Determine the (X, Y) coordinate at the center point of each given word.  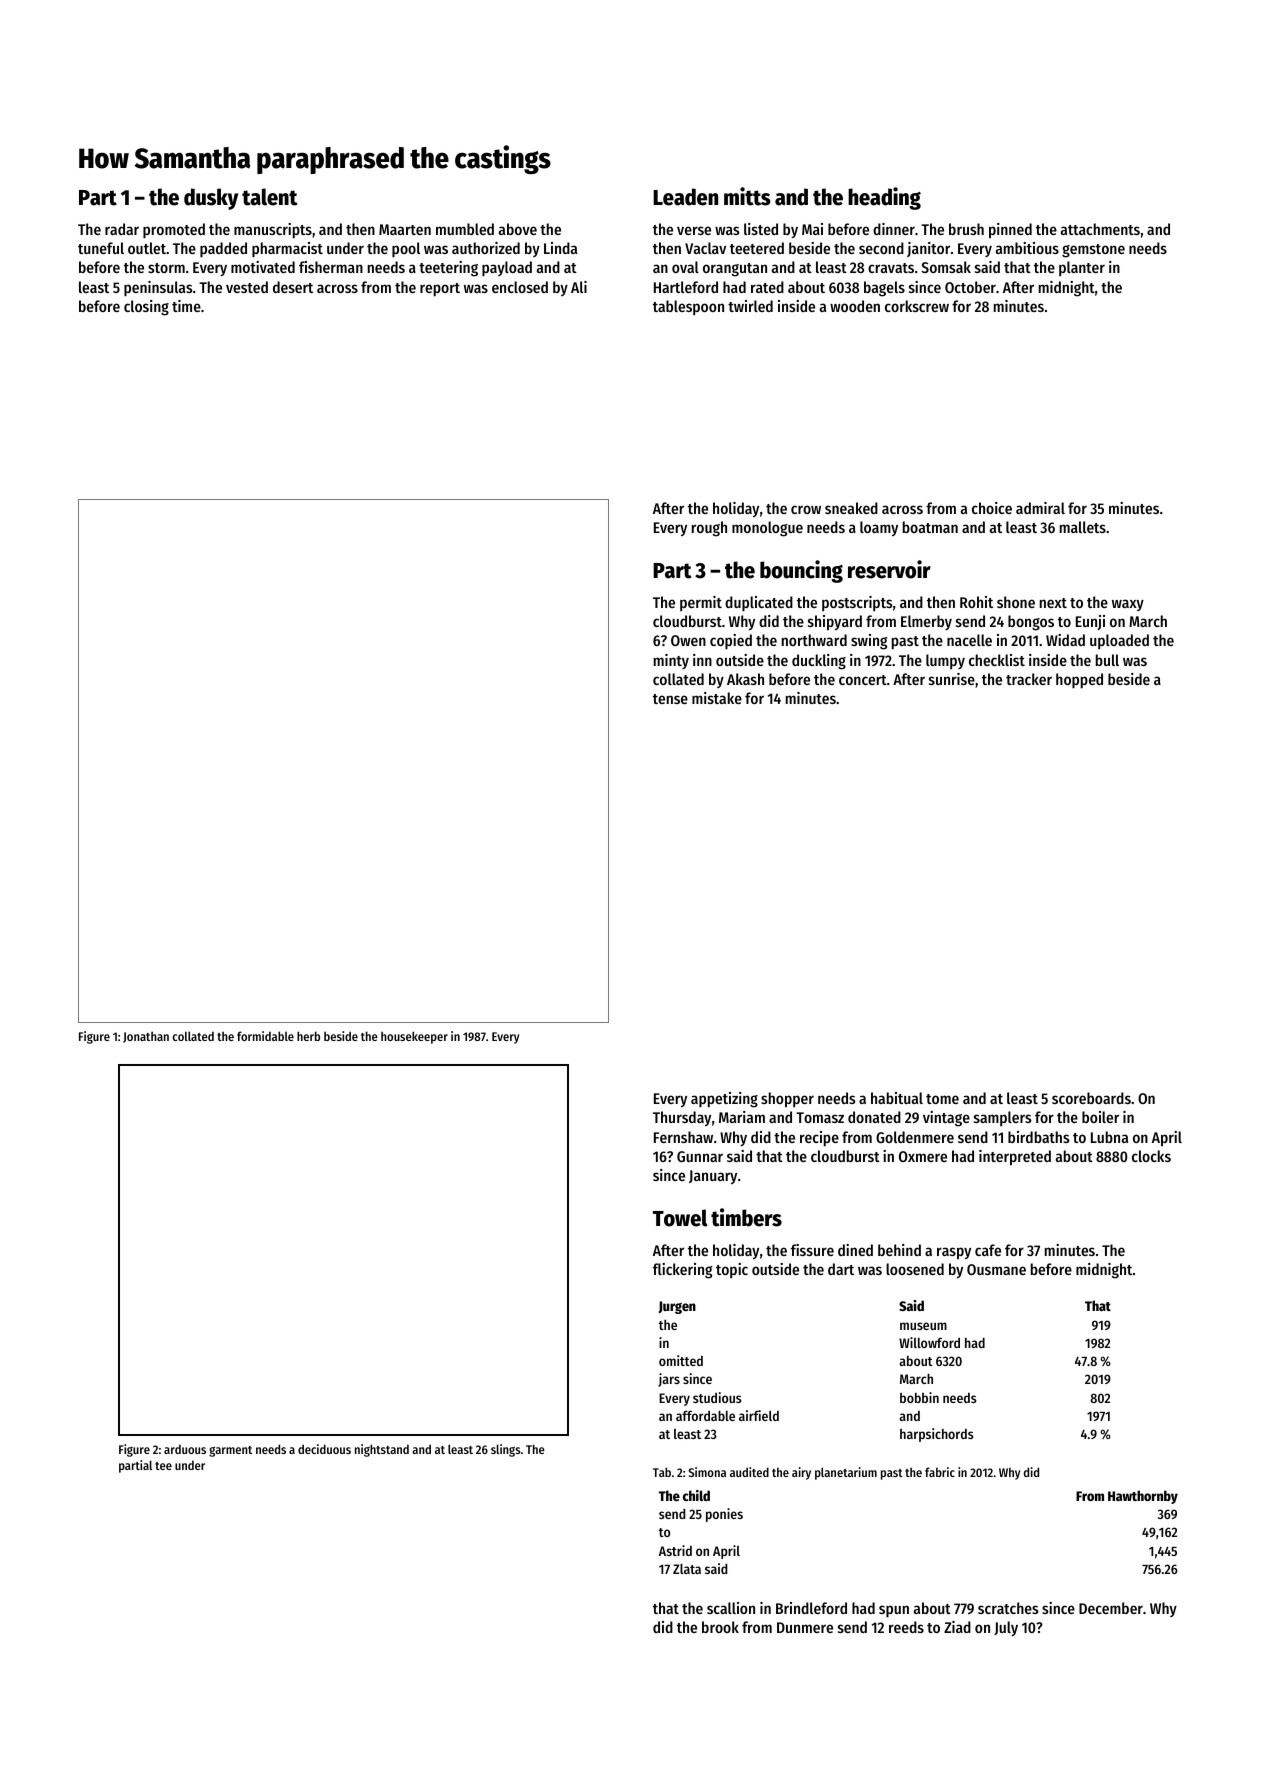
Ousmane (996, 1269)
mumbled (465, 229)
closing (146, 308)
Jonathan (146, 1037)
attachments (1100, 229)
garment (230, 1451)
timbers (746, 1217)
